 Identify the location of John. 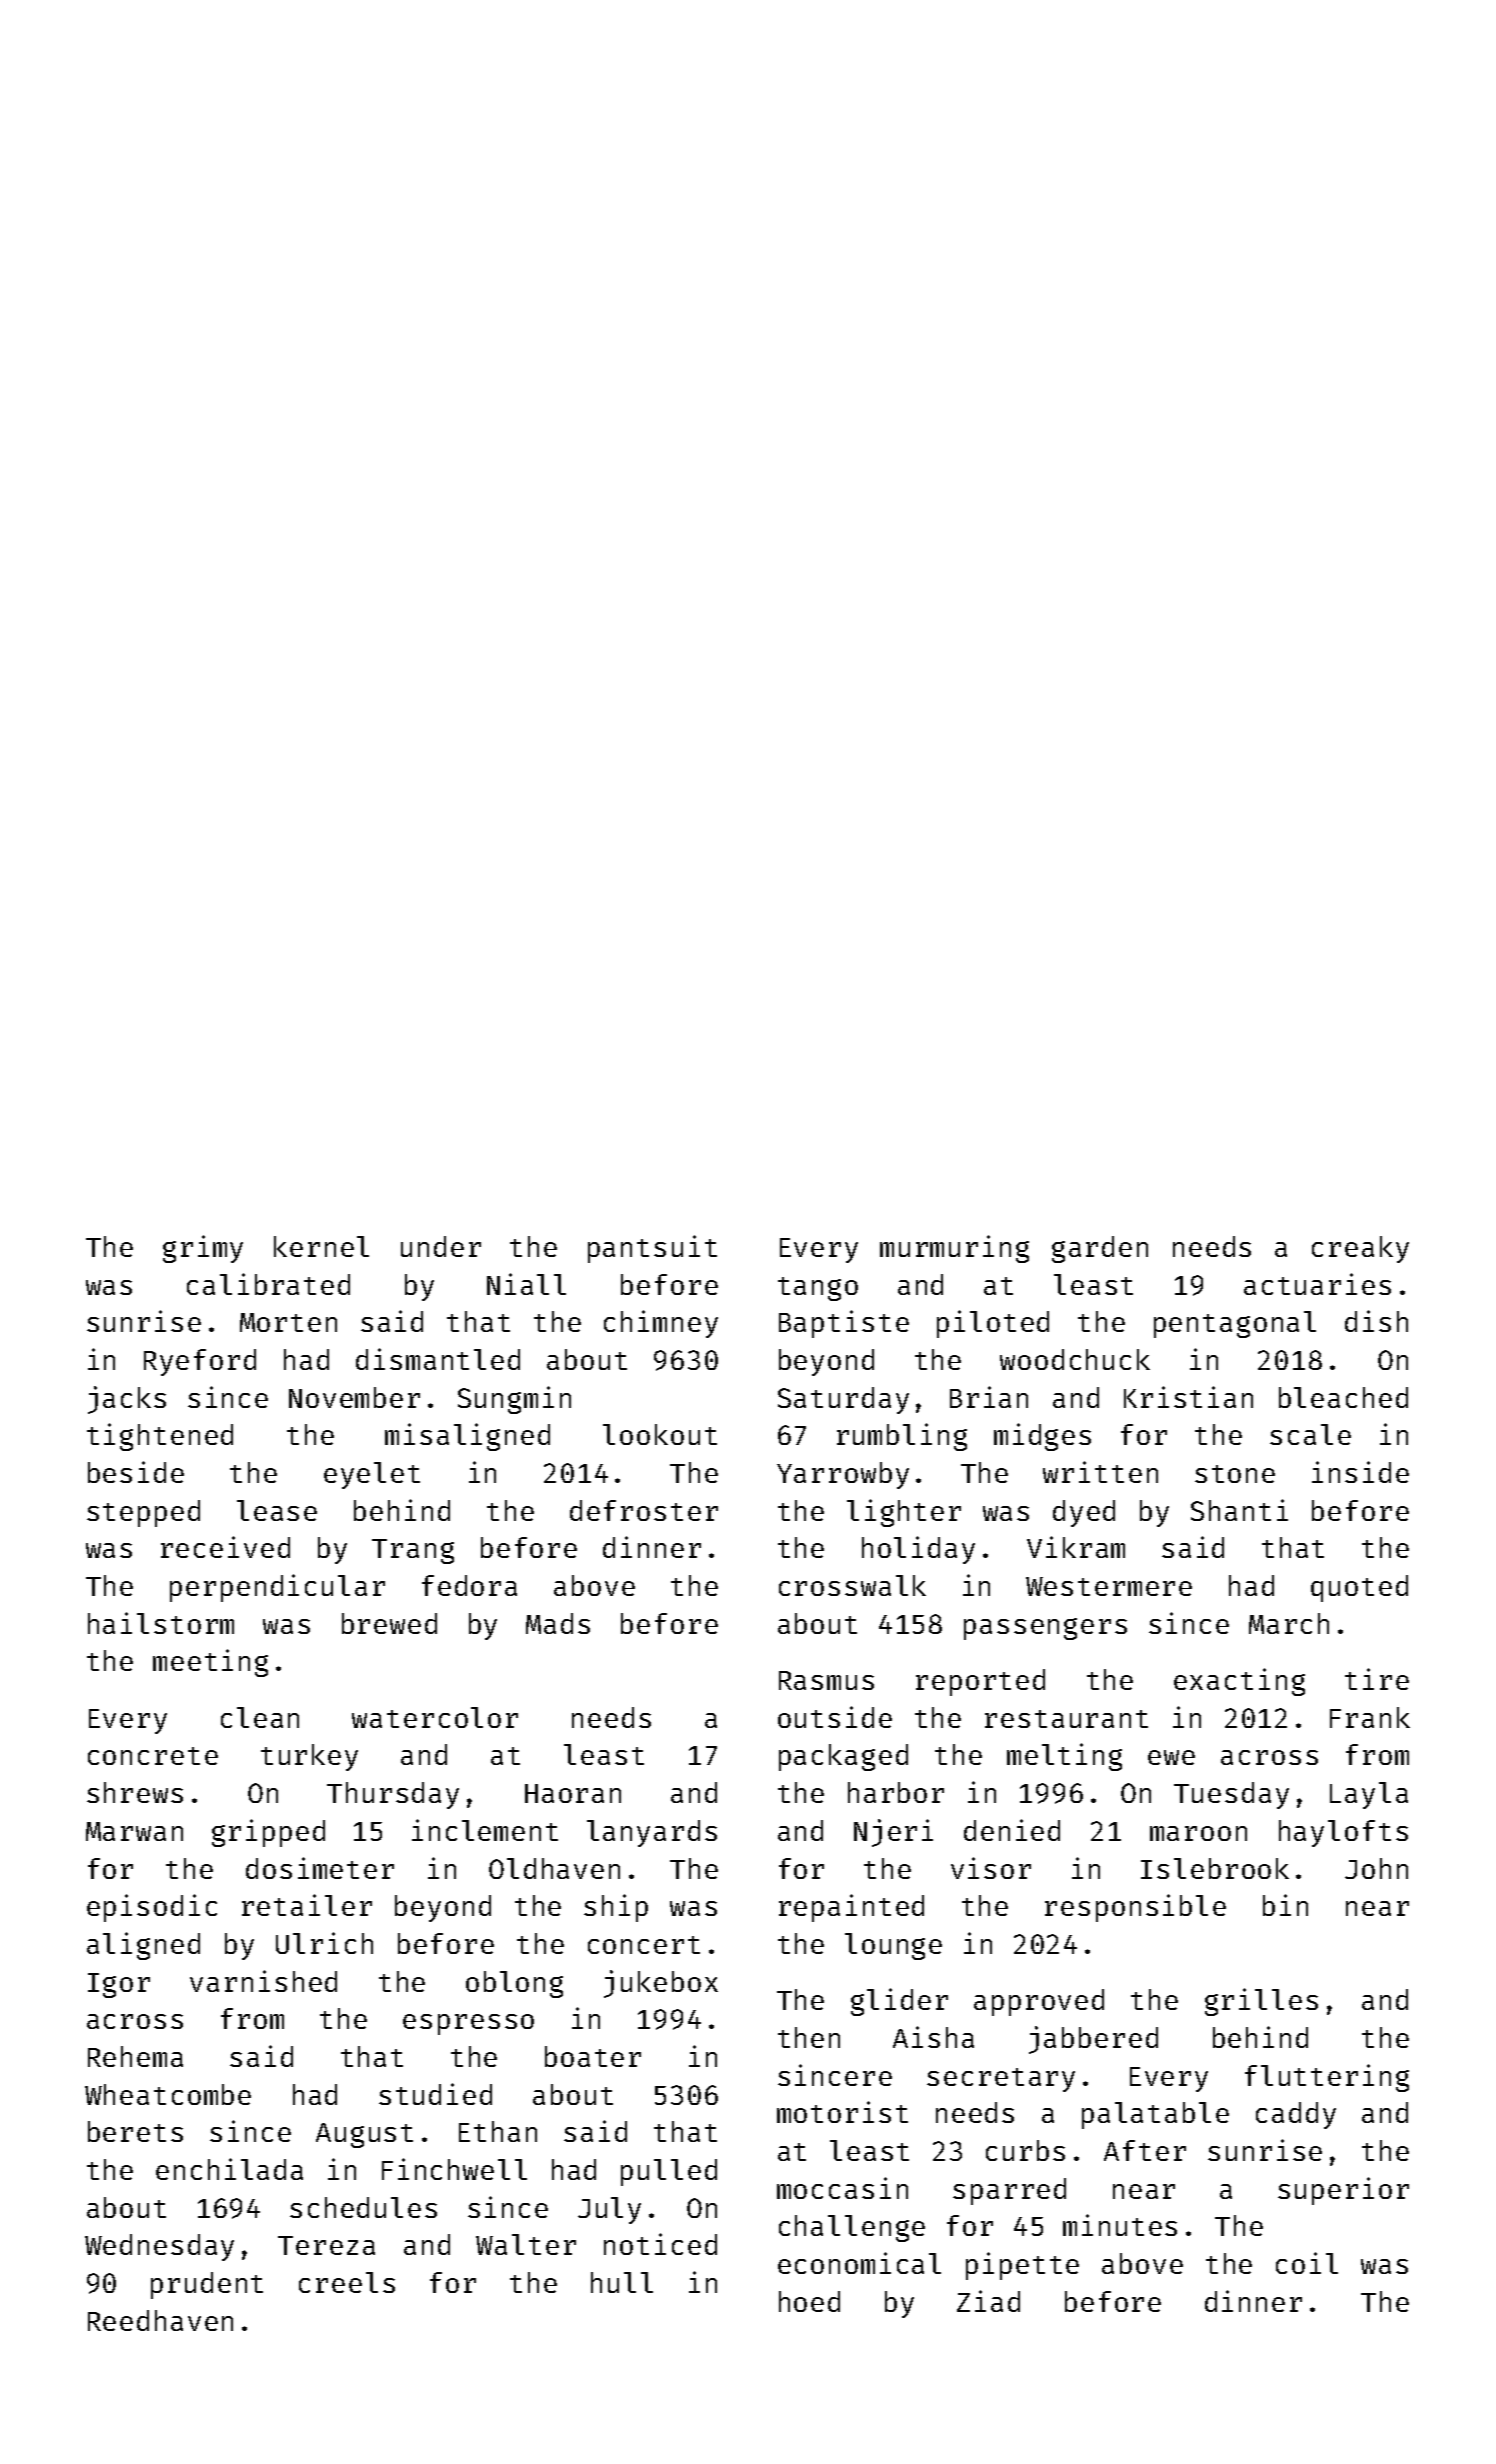
(1376, 1868).
